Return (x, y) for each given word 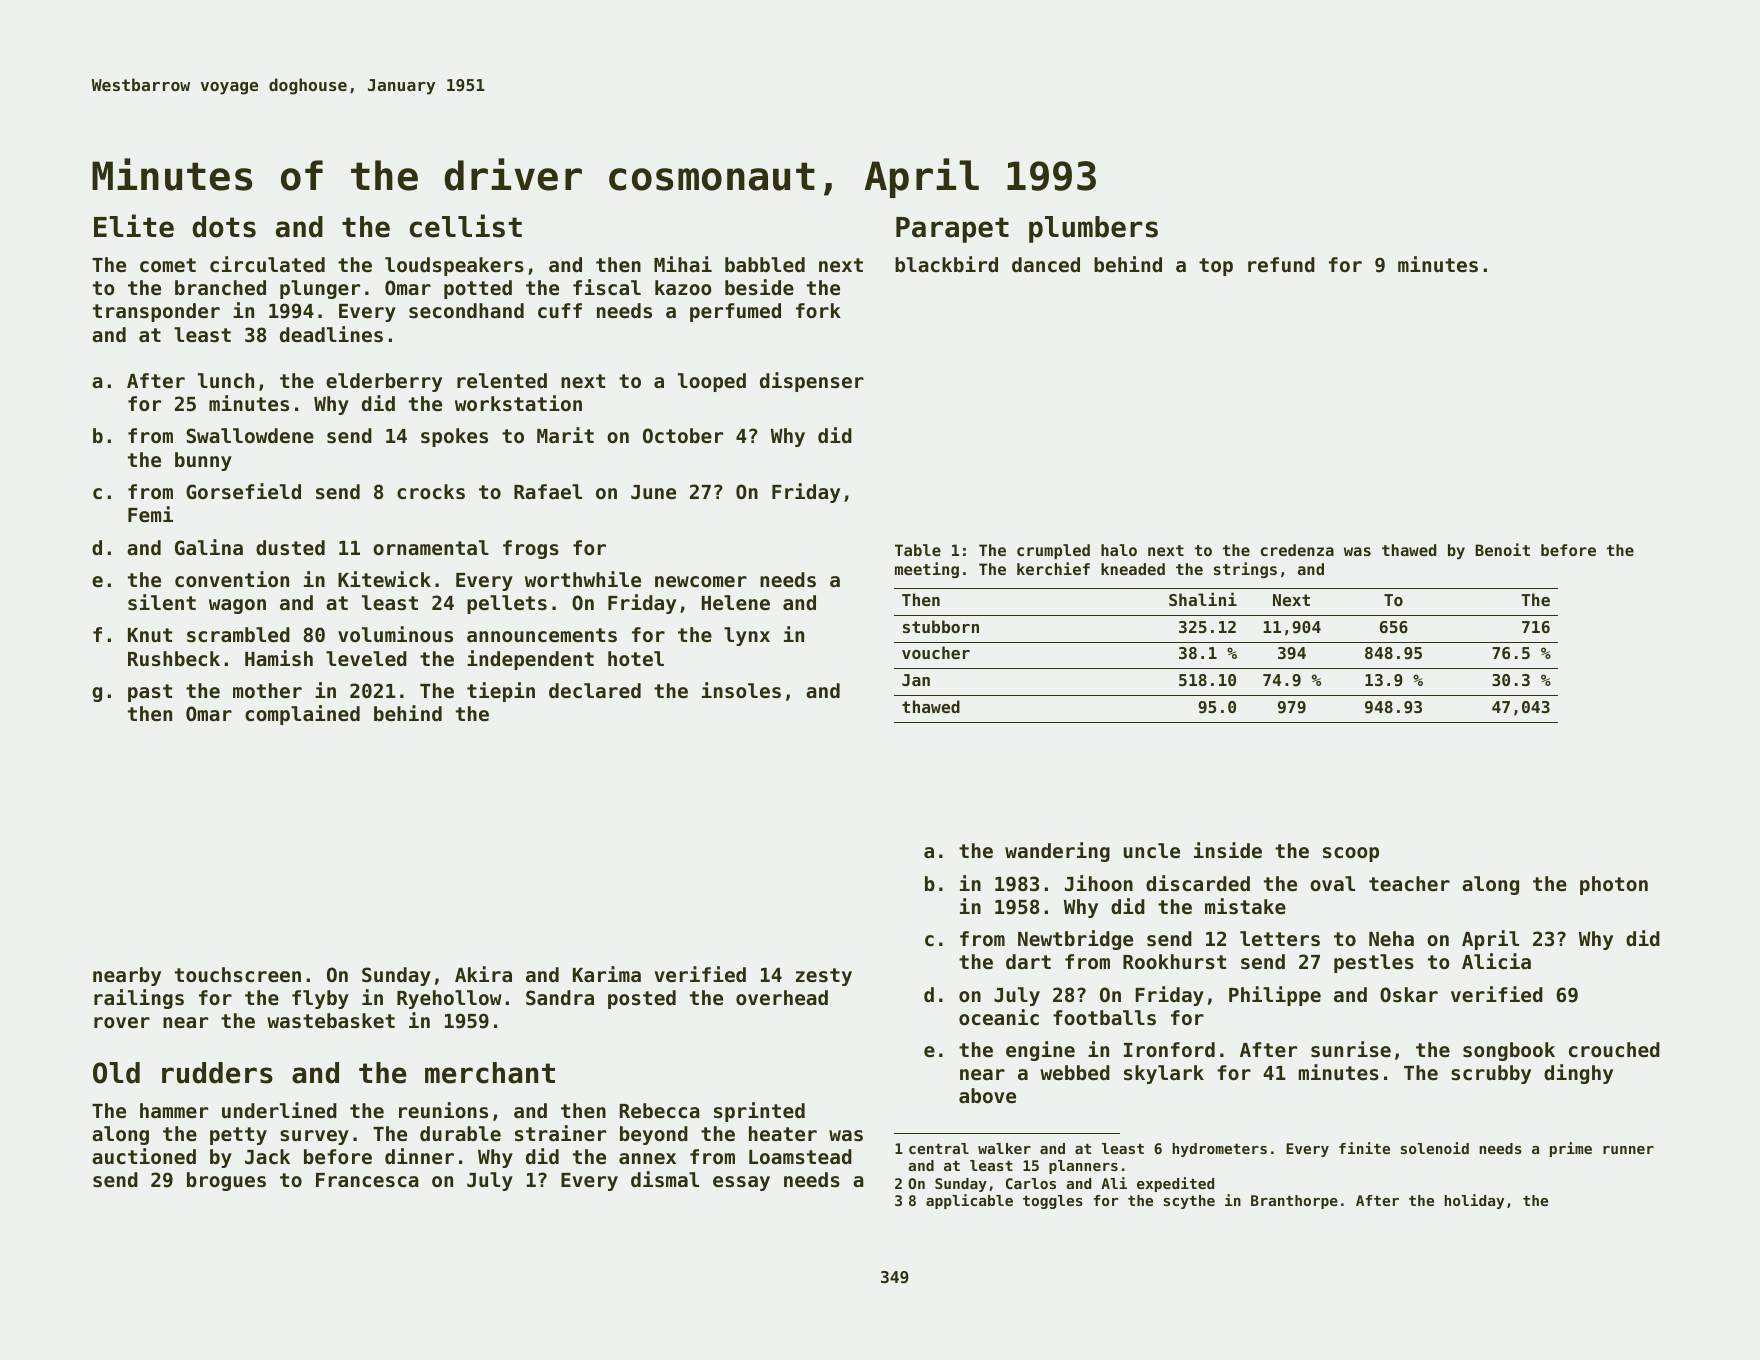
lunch (226, 380)
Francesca (367, 1180)
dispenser (812, 382)
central (939, 1148)
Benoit (1502, 549)
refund (1281, 264)
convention (232, 579)
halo (1119, 550)
